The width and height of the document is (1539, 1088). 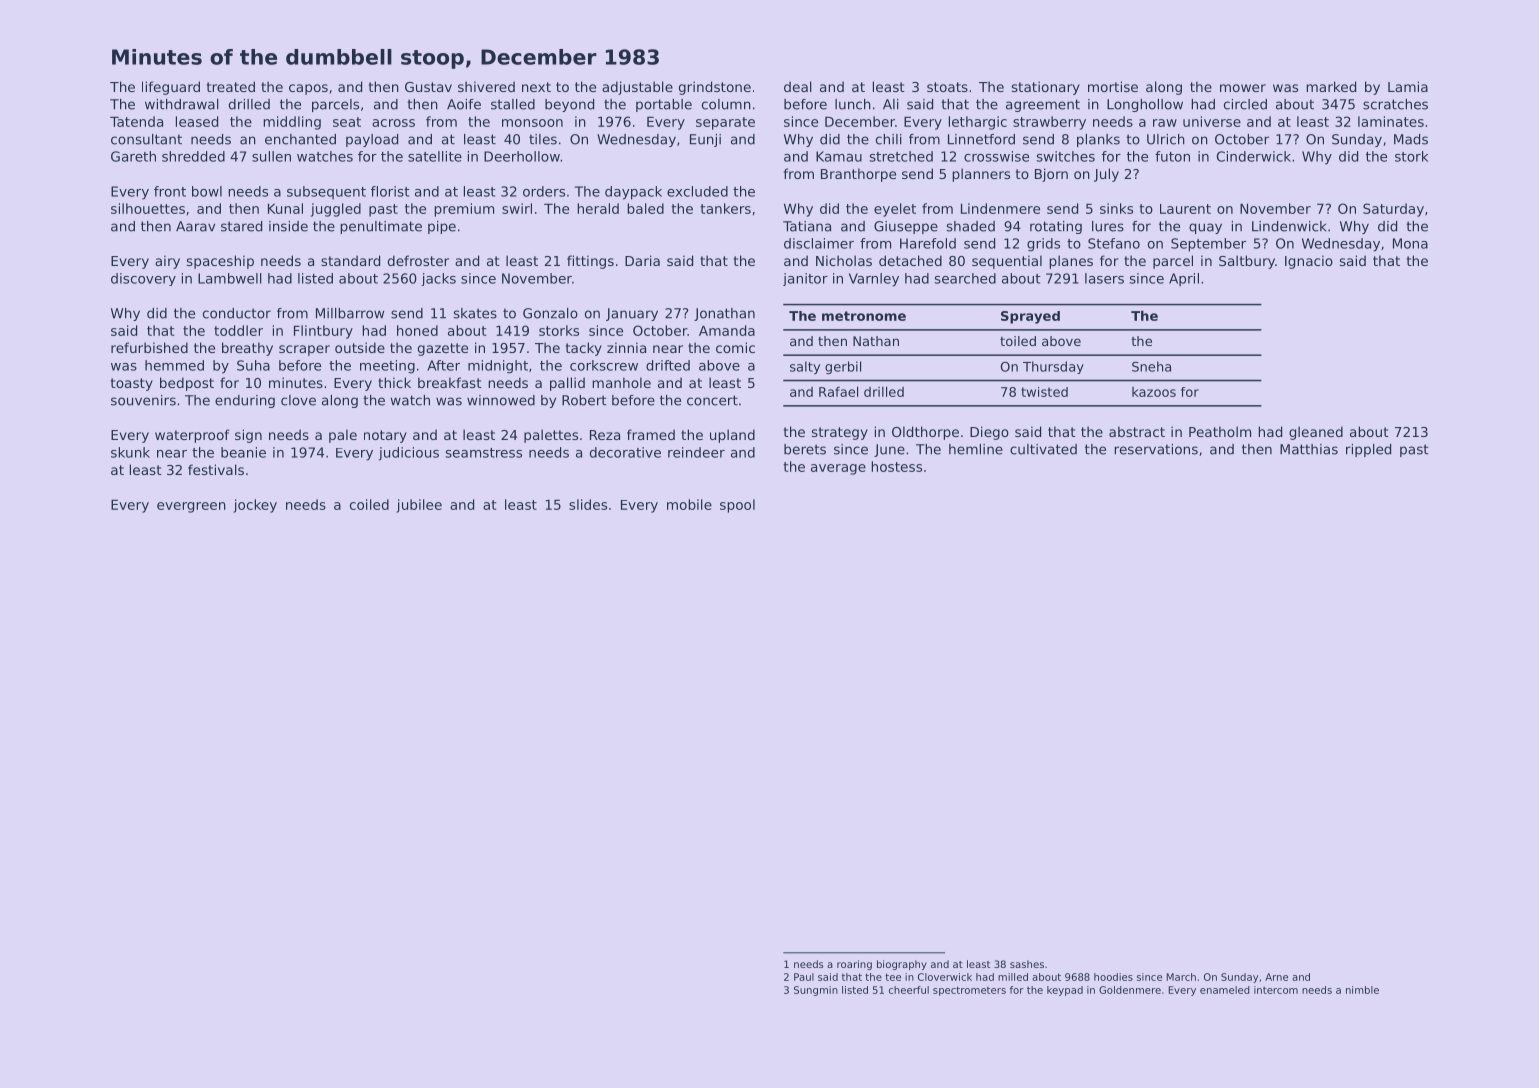 What do you see at coordinates (715, 88) in the document?
I see `grindstone` at bounding box center [715, 88].
